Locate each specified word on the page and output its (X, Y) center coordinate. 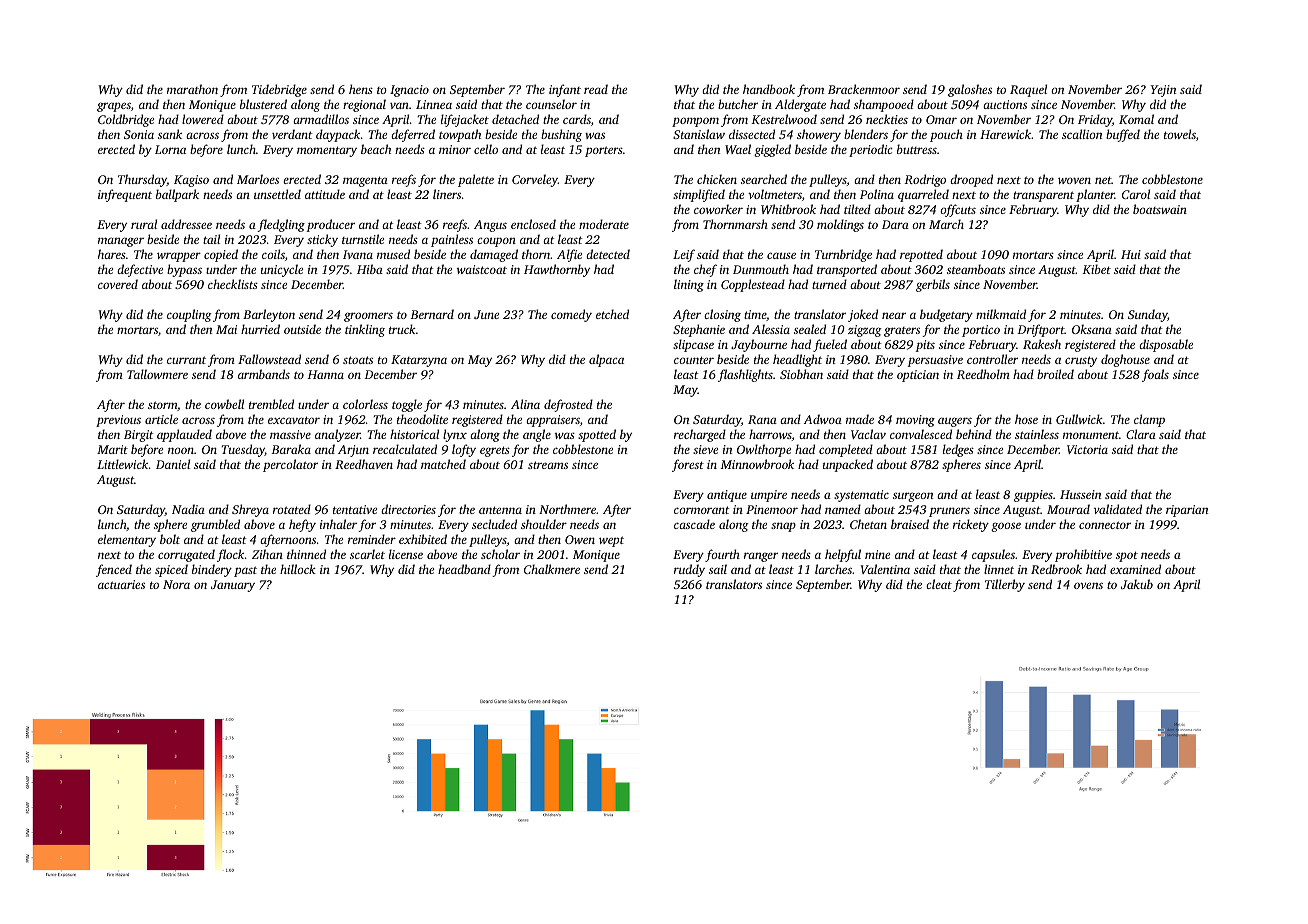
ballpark (177, 195)
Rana (762, 419)
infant (565, 90)
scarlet (367, 554)
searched (764, 179)
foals (1155, 375)
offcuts (958, 210)
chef (705, 270)
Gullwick (1079, 419)
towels (1180, 134)
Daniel (173, 464)
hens (361, 89)
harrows (770, 434)
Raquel (1028, 90)
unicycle (282, 270)
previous (118, 421)
